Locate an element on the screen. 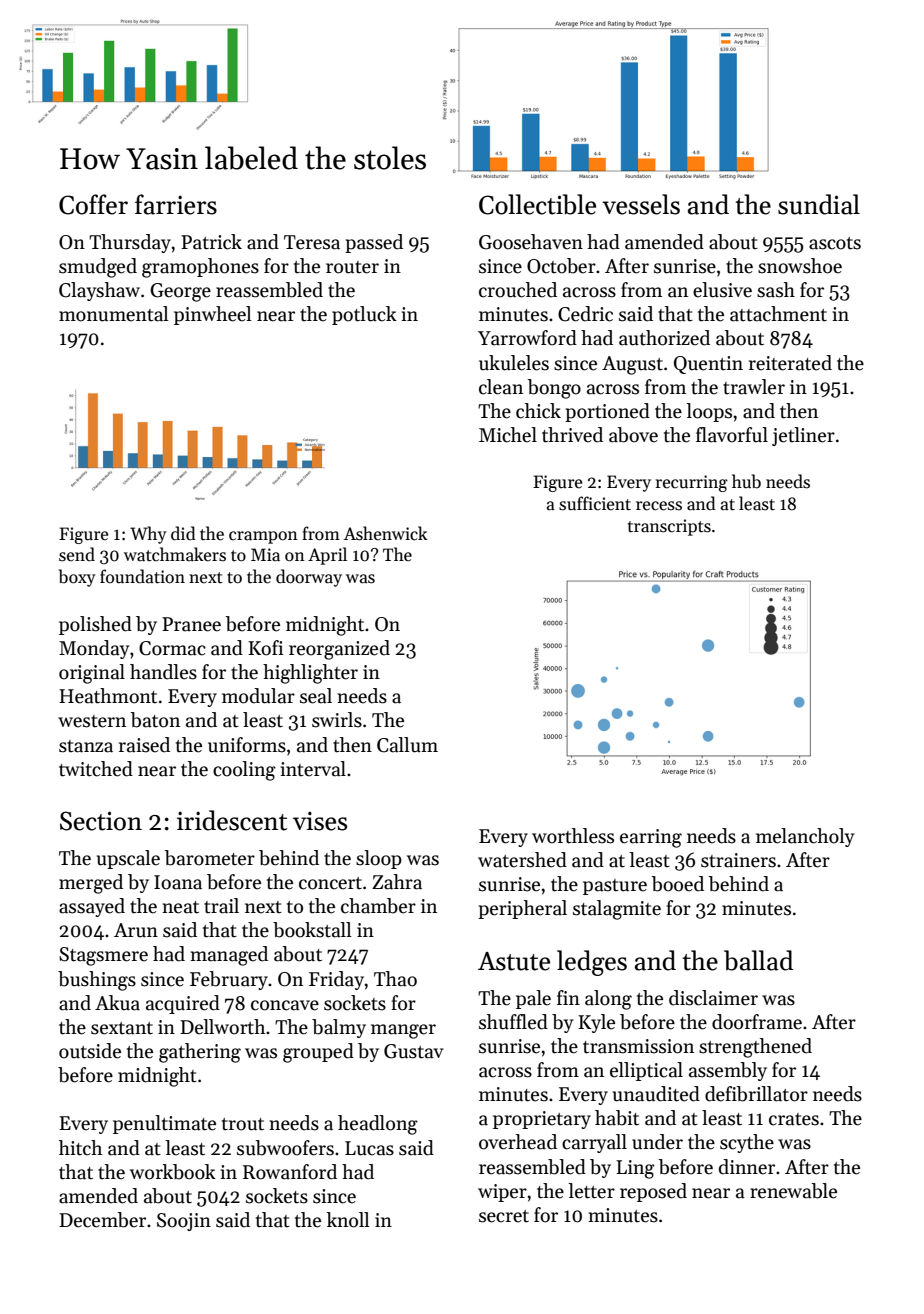  thrived is located at coordinates (572, 435).
